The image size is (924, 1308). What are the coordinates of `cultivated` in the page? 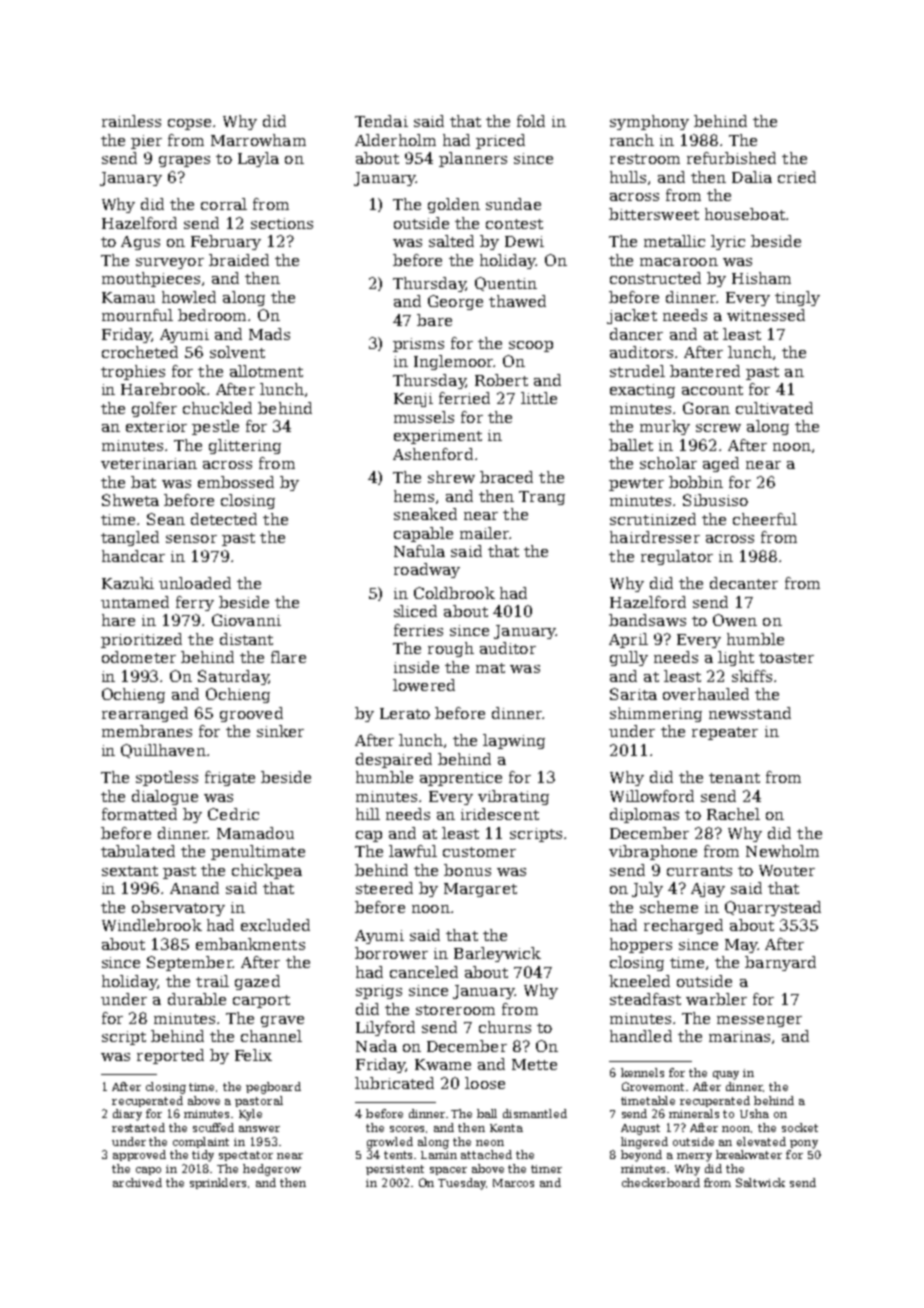 It's located at (774, 408).
